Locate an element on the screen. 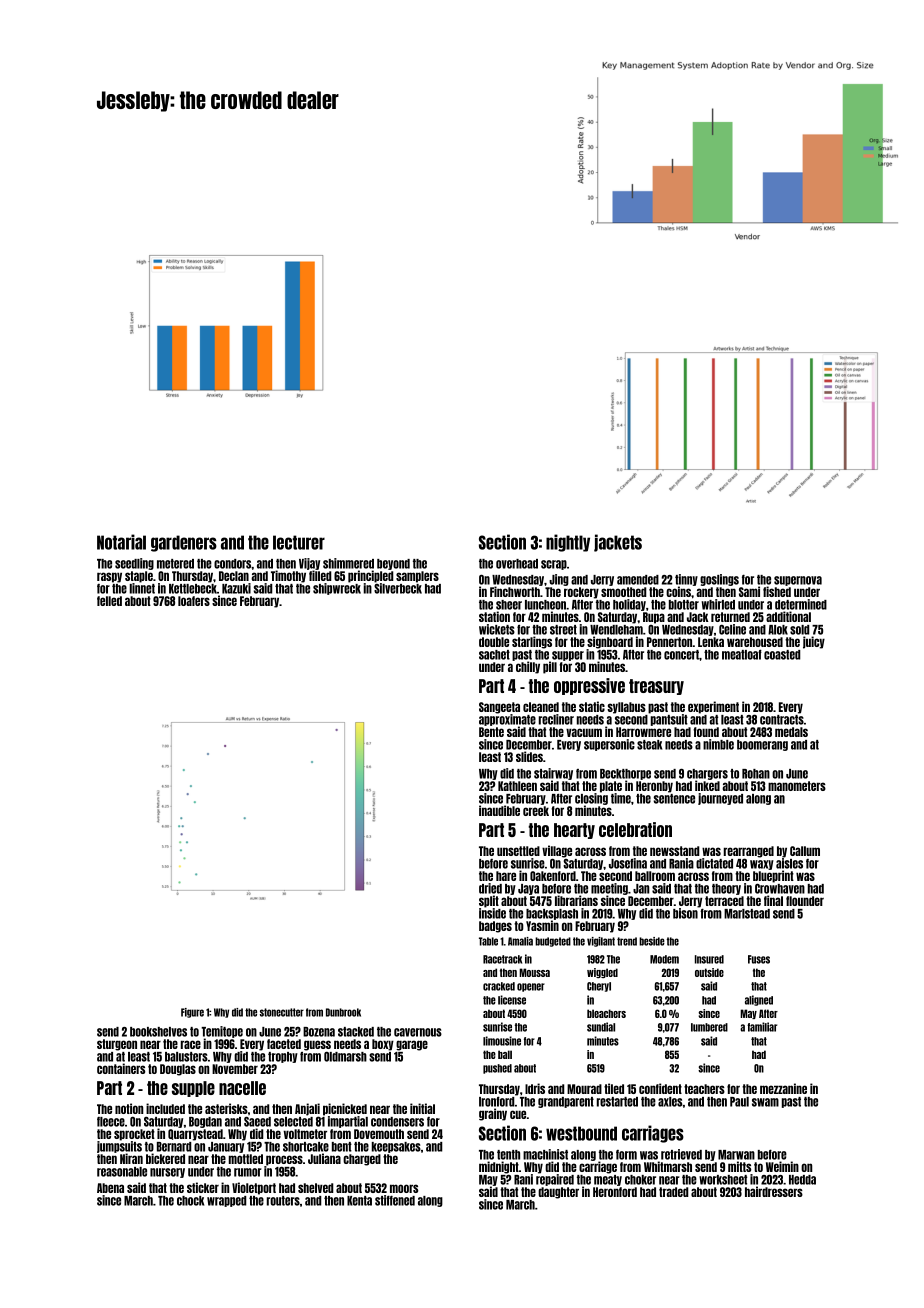  trophy is located at coordinates (283, 1057).
